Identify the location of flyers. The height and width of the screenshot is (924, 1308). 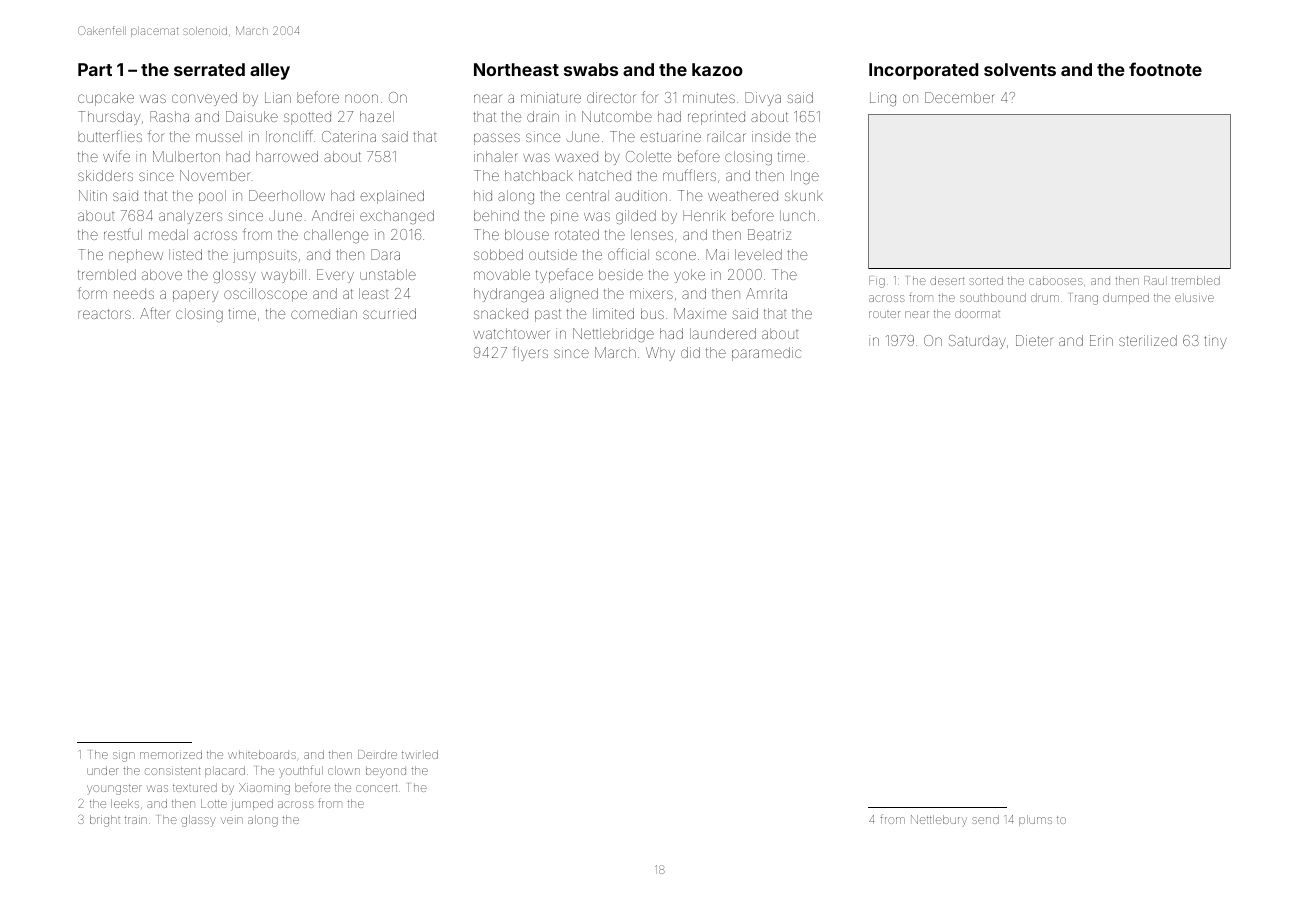
(530, 353).
